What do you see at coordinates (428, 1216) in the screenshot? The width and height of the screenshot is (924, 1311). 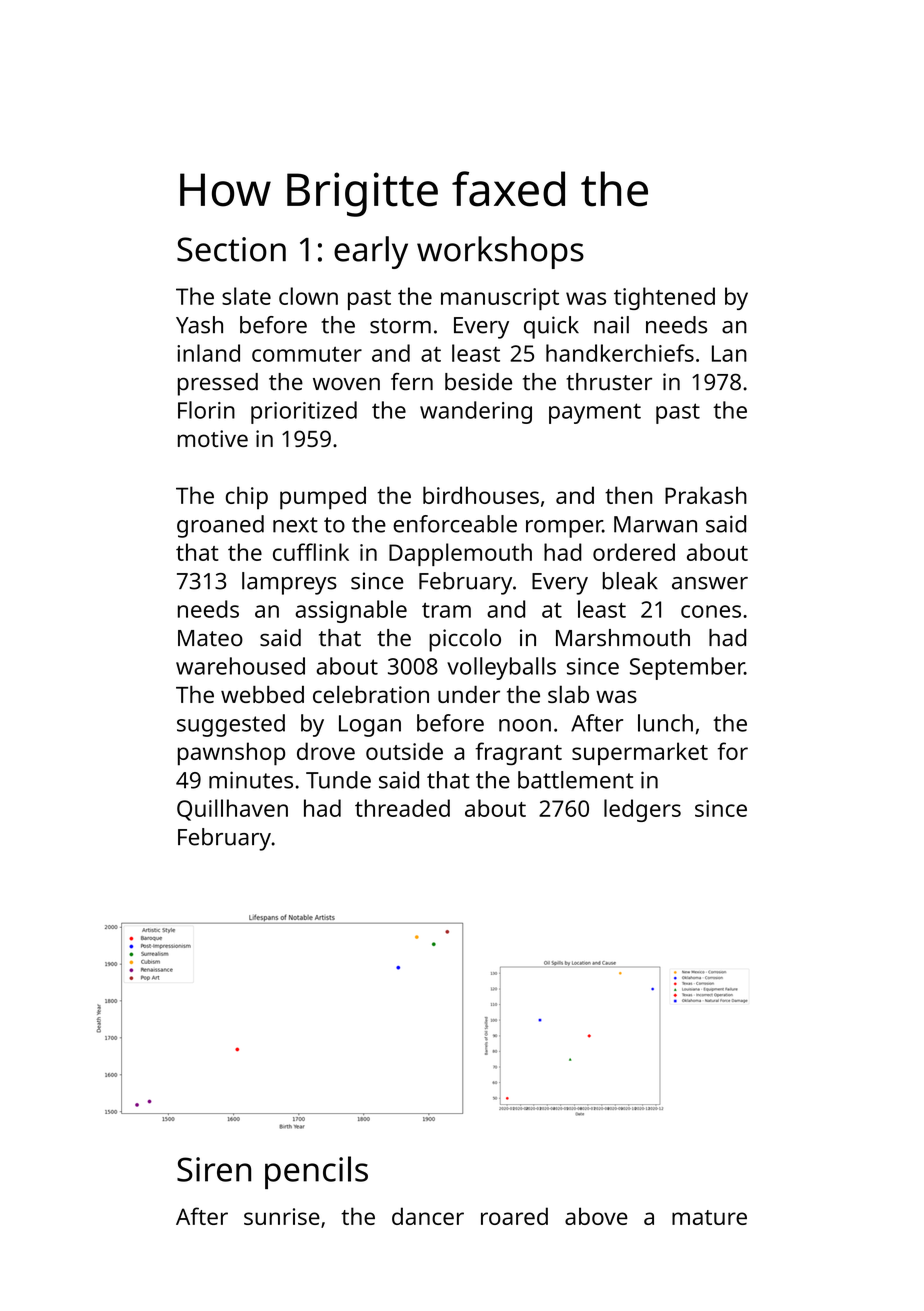 I see `dancer` at bounding box center [428, 1216].
